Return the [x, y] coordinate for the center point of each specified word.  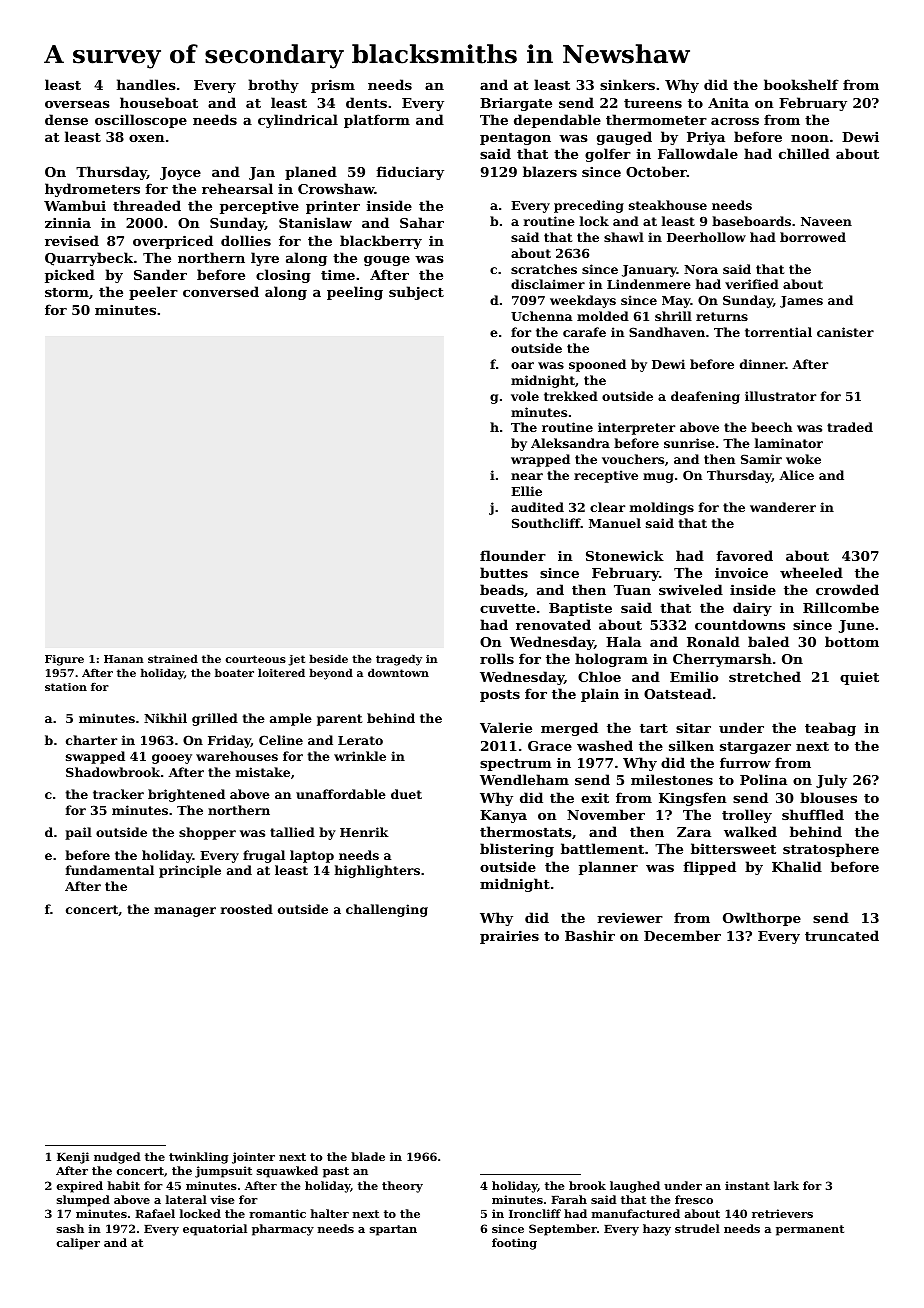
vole [525, 396]
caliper [78, 1244]
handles [146, 84]
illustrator [780, 396]
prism [333, 86]
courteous [256, 659]
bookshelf [801, 84]
